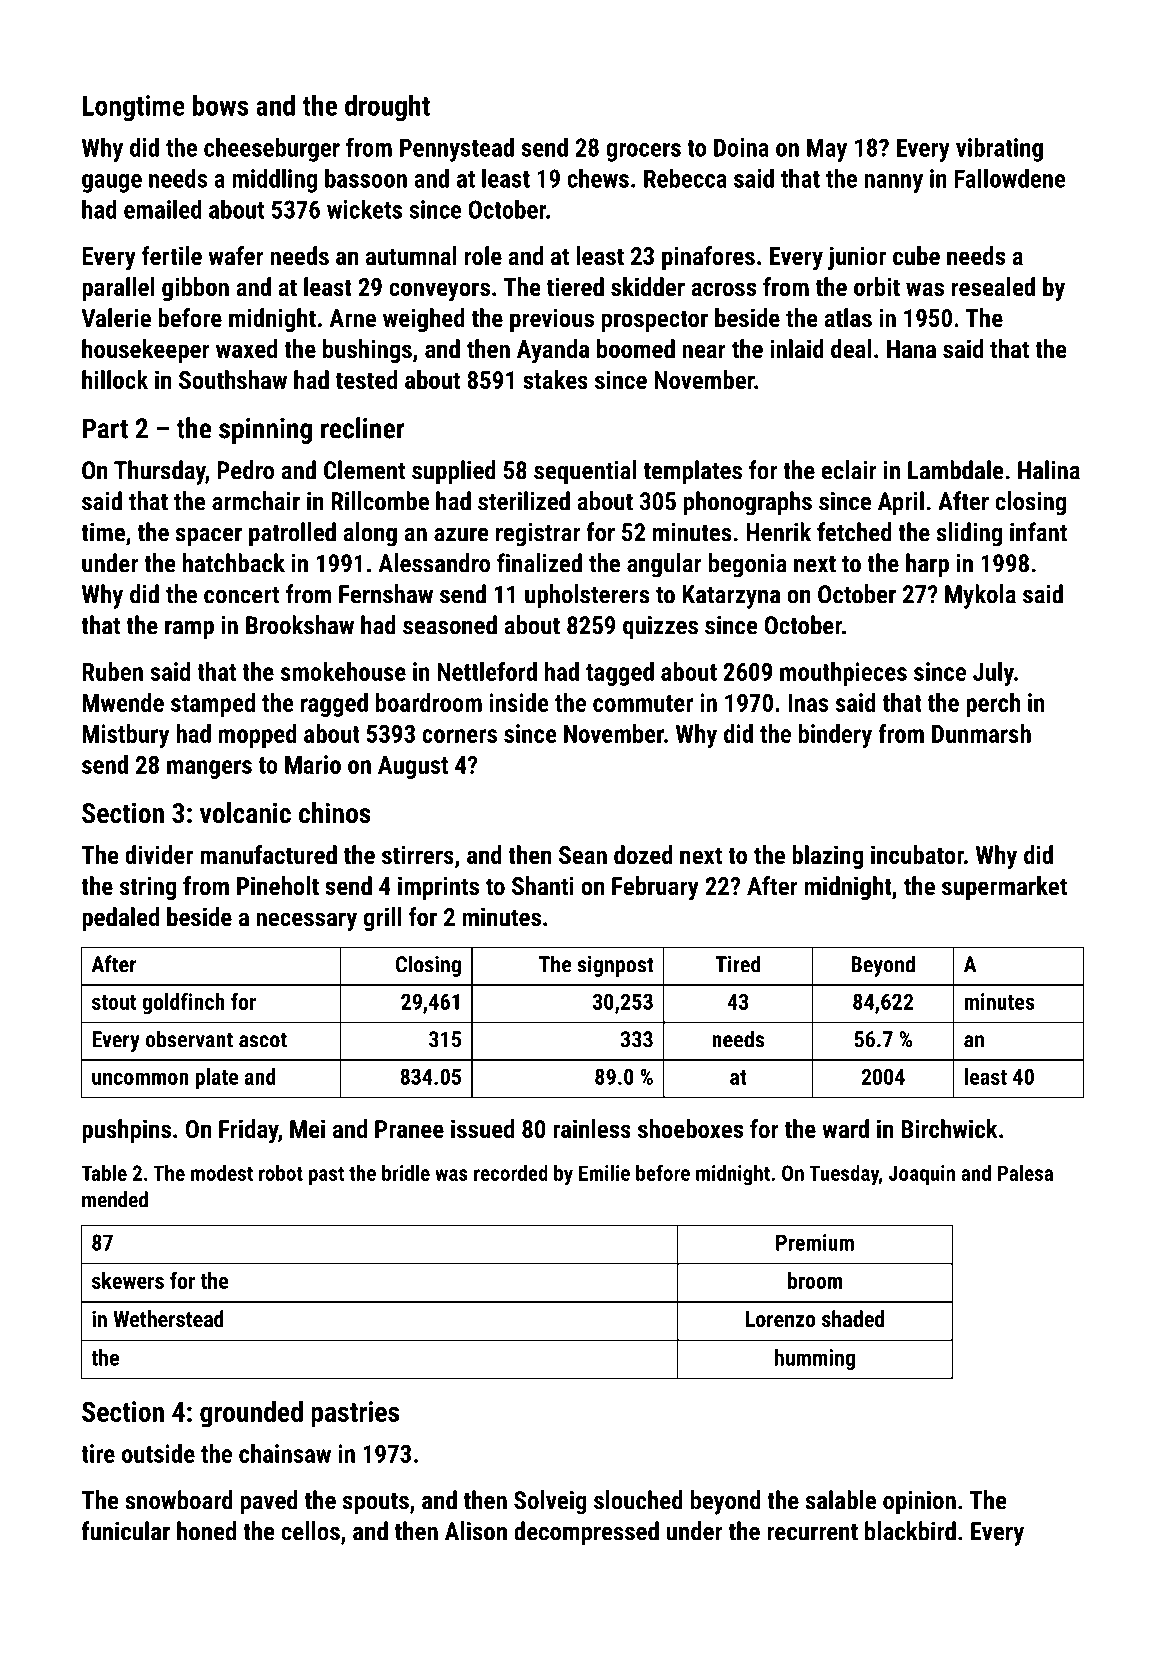 The width and height of the image is (1165, 1654). Describe the element at coordinates (893, 183) in the image. I see `nanny` at that location.
